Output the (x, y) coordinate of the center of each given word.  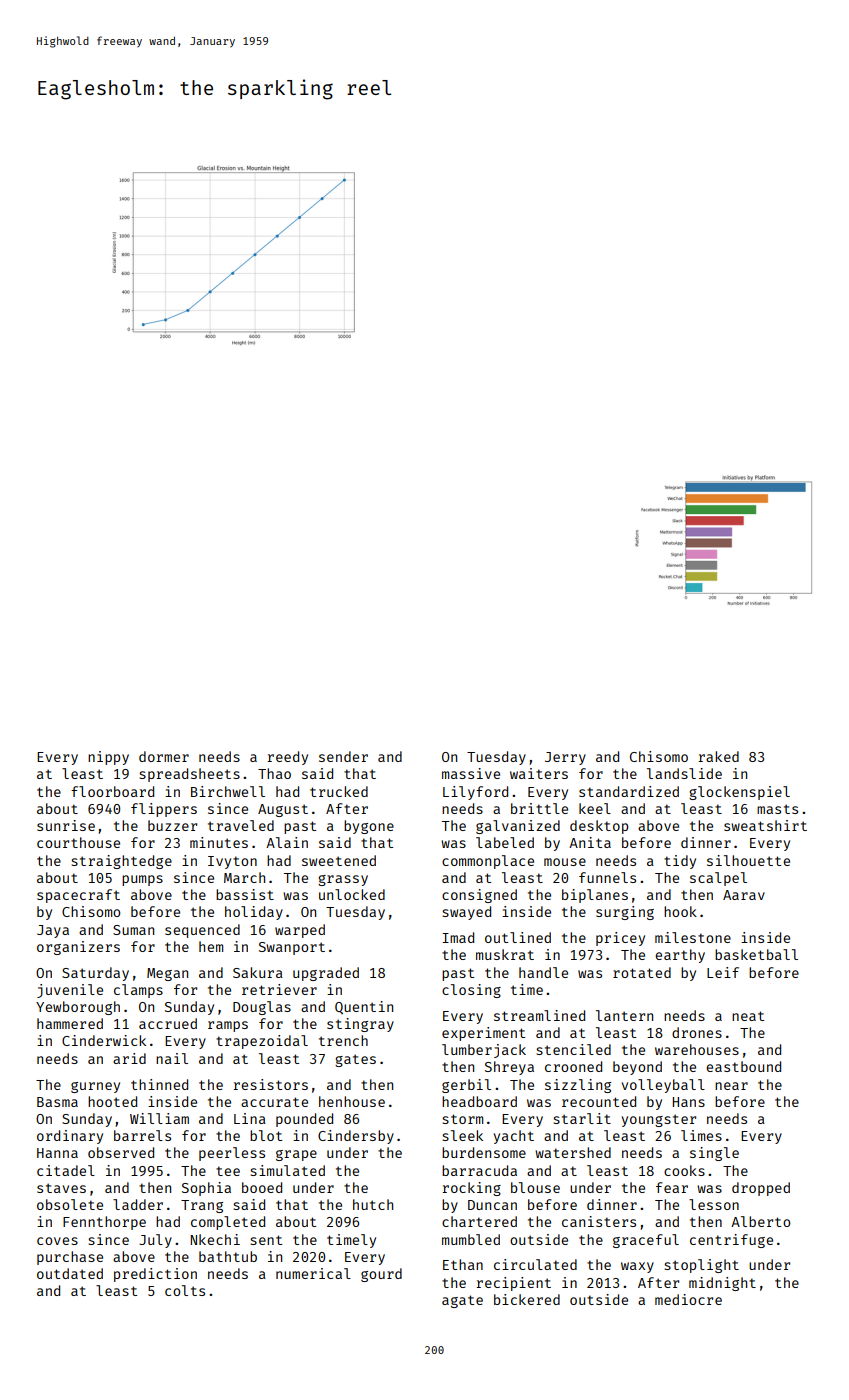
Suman (133, 930)
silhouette (748, 860)
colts (185, 1290)
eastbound (743, 1066)
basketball (756, 954)
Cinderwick (104, 1040)
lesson (714, 1204)
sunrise (66, 825)
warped (300, 931)
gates (355, 1060)
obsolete (70, 1204)
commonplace (488, 862)
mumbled (471, 1239)
